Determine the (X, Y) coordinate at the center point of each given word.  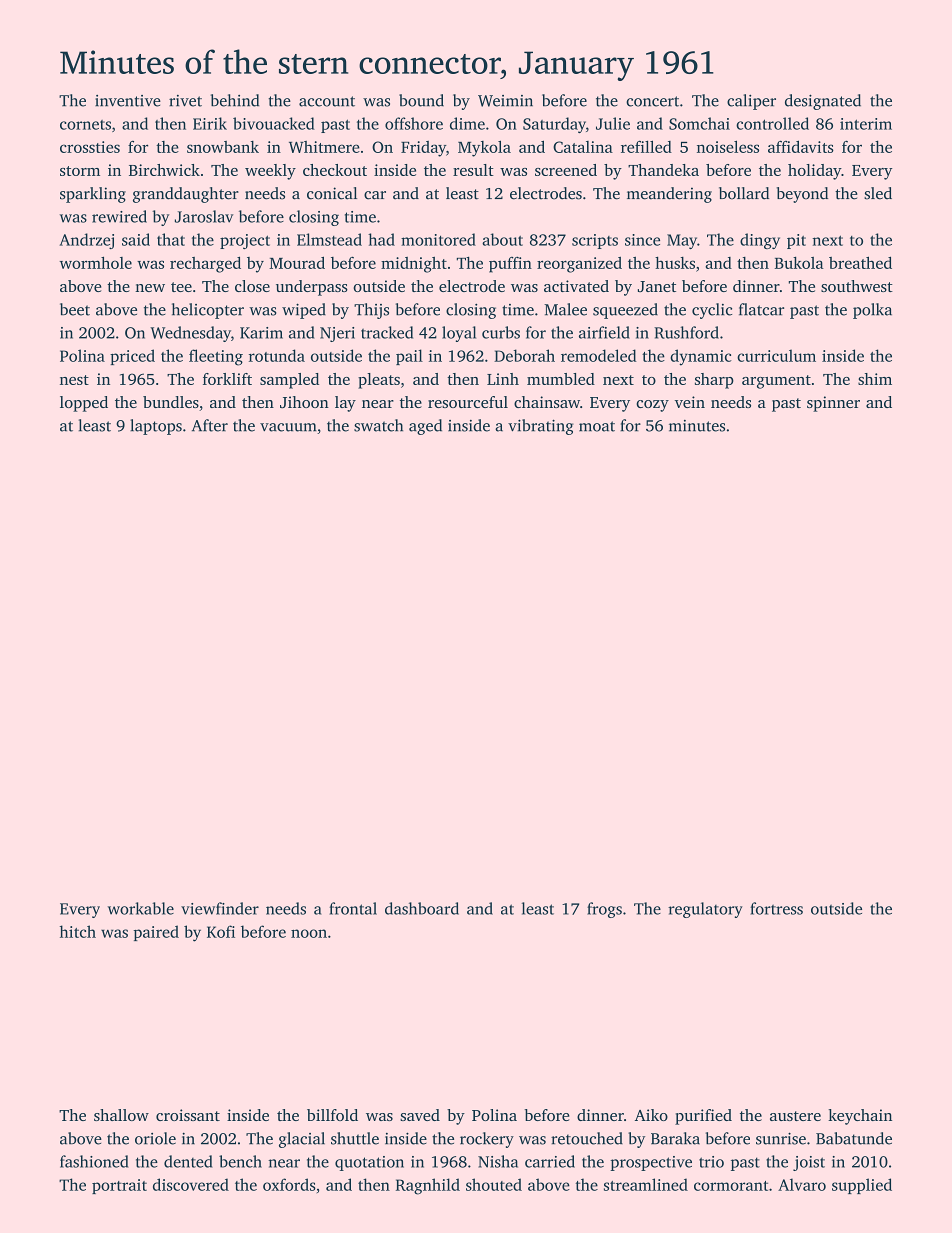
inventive (128, 101)
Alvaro (802, 1184)
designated (823, 102)
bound (421, 100)
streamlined (646, 1184)
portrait (119, 1186)
